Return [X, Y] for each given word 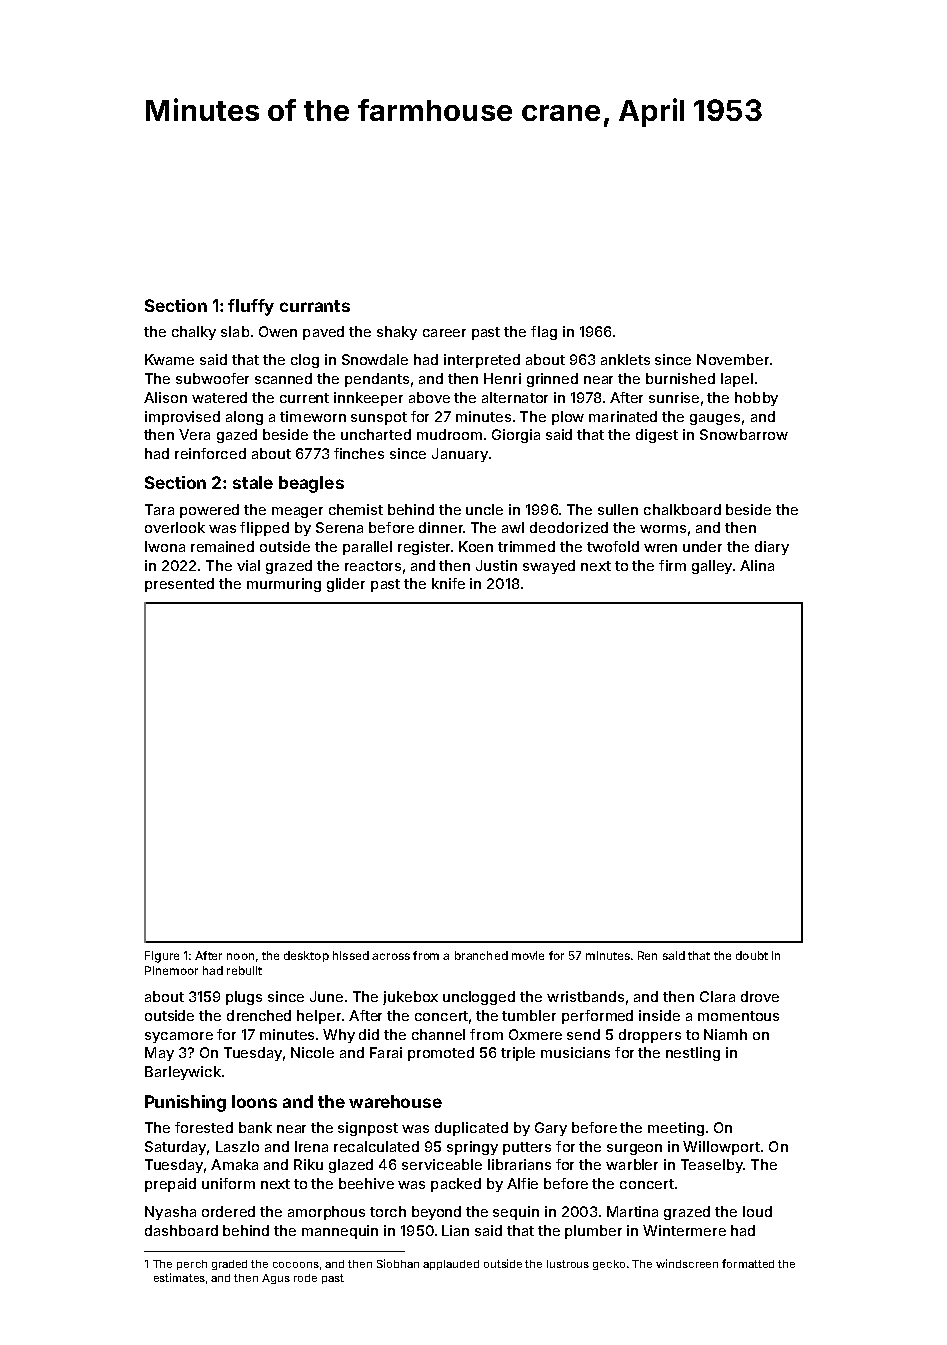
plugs [244, 998]
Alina [757, 565]
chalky [194, 333]
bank [255, 1127]
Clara [717, 996]
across [391, 956]
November [733, 359]
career [444, 333]
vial [248, 565]
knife [448, 583]
